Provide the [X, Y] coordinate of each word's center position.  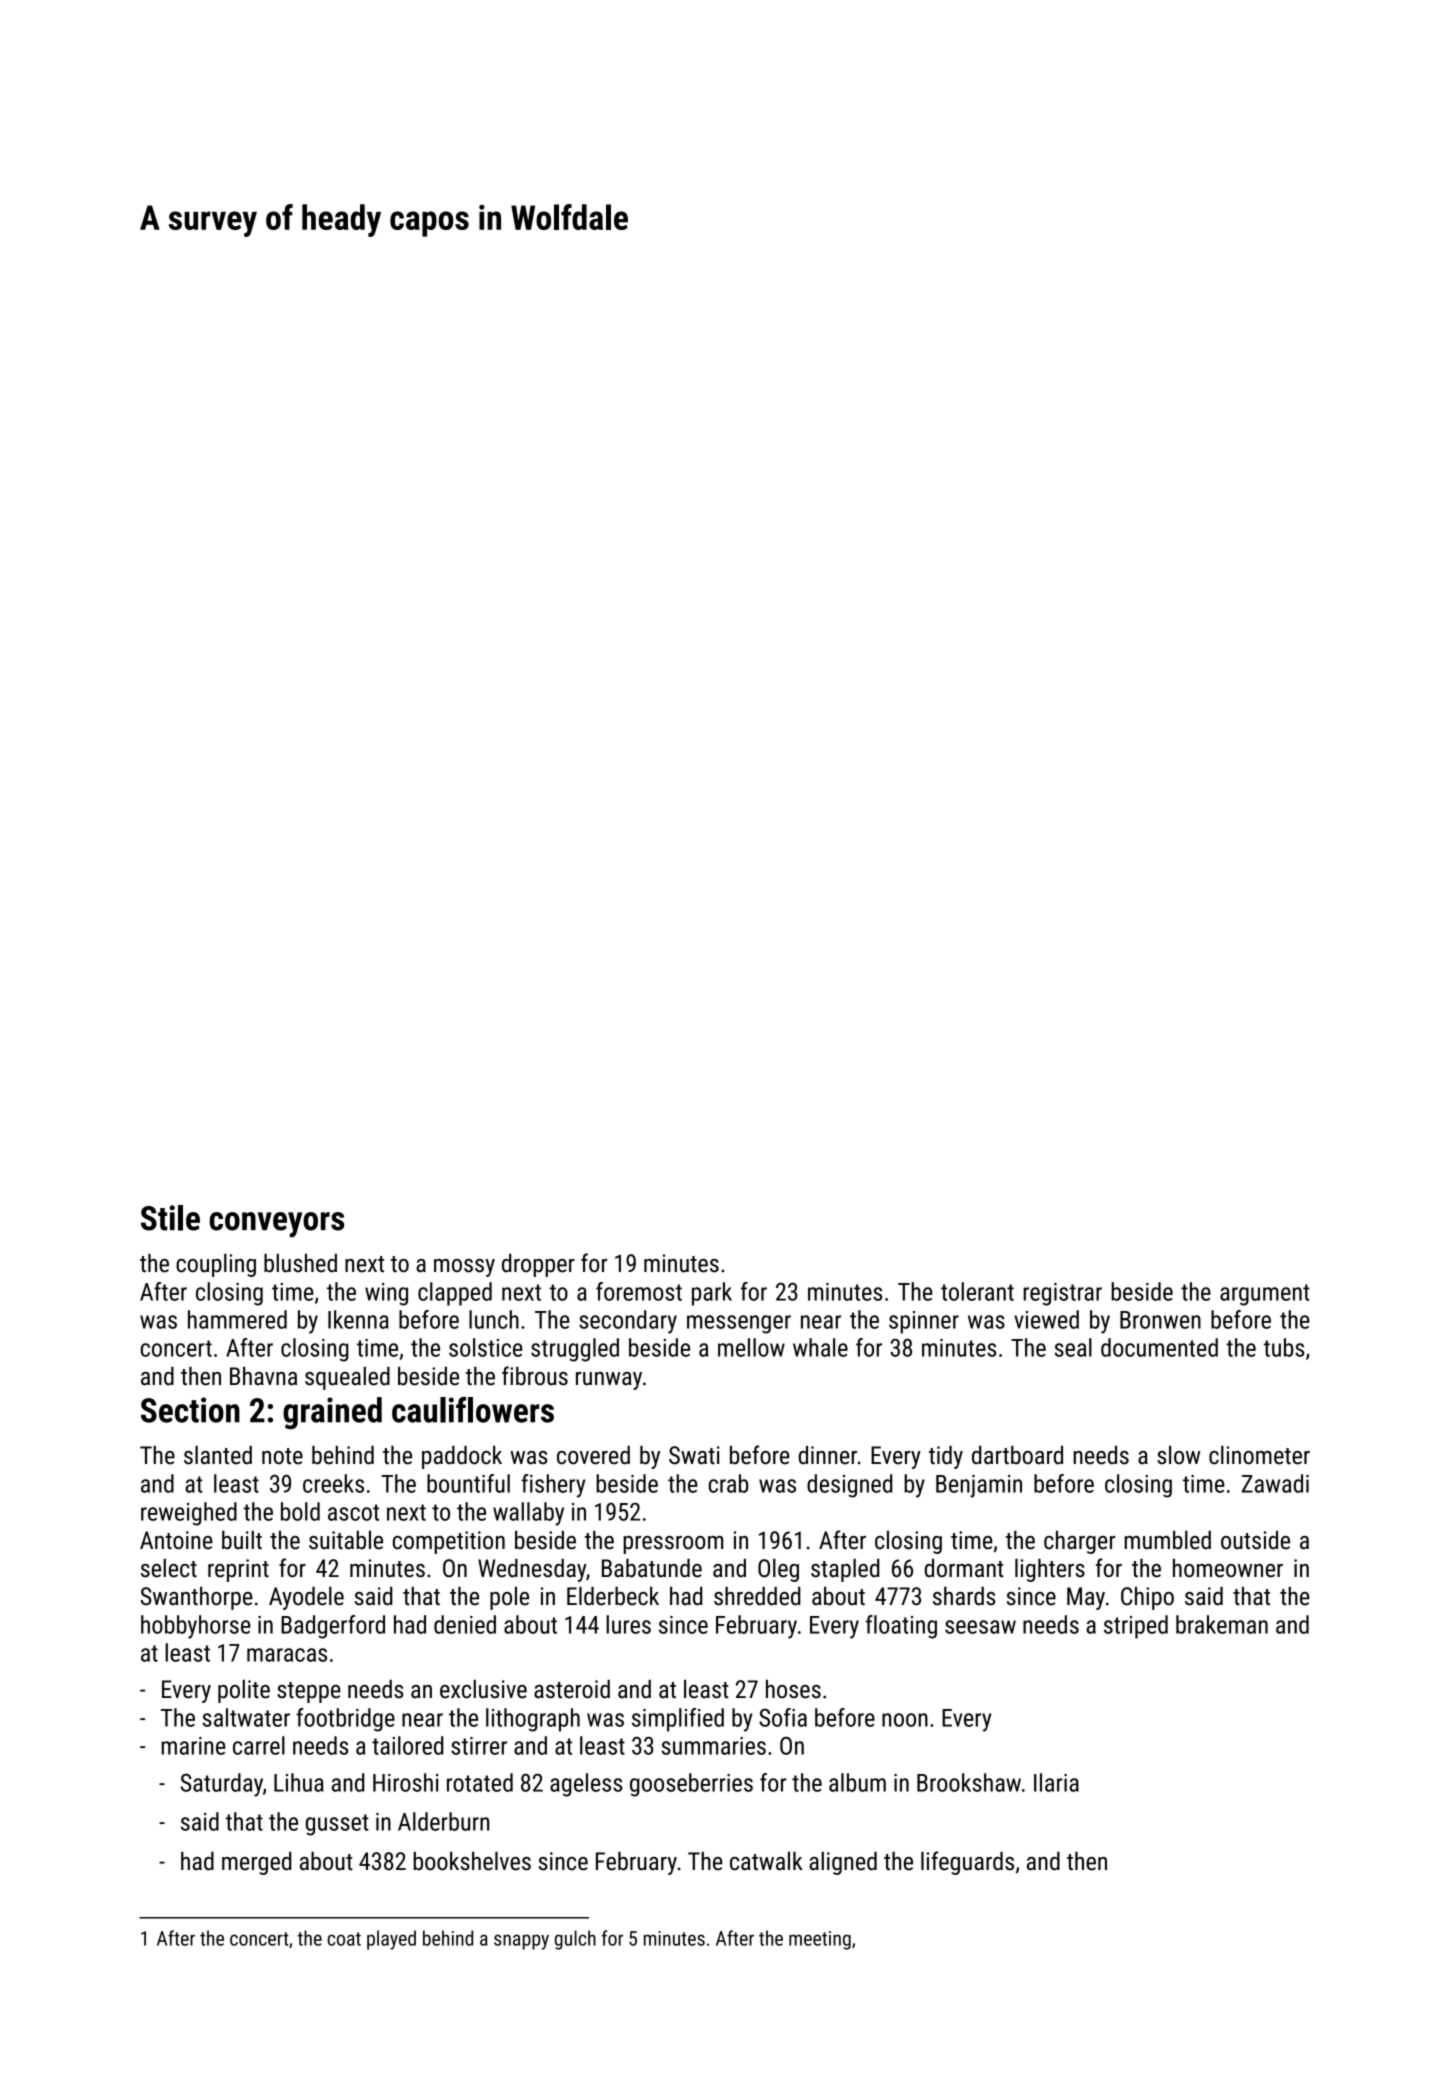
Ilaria [1056, 1782]
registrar [1062, 1294]
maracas [287, 1655]
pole [509, 1598]
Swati [694, 1455]
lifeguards [967, 1863]
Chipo [1147, 1598]
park [712, 1294]
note [282, 1456]
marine [193, 1746]
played [391, 1940]
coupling [216, 1265]
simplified [678, 1720]
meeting [820, 1940]
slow [1178, 1455]
